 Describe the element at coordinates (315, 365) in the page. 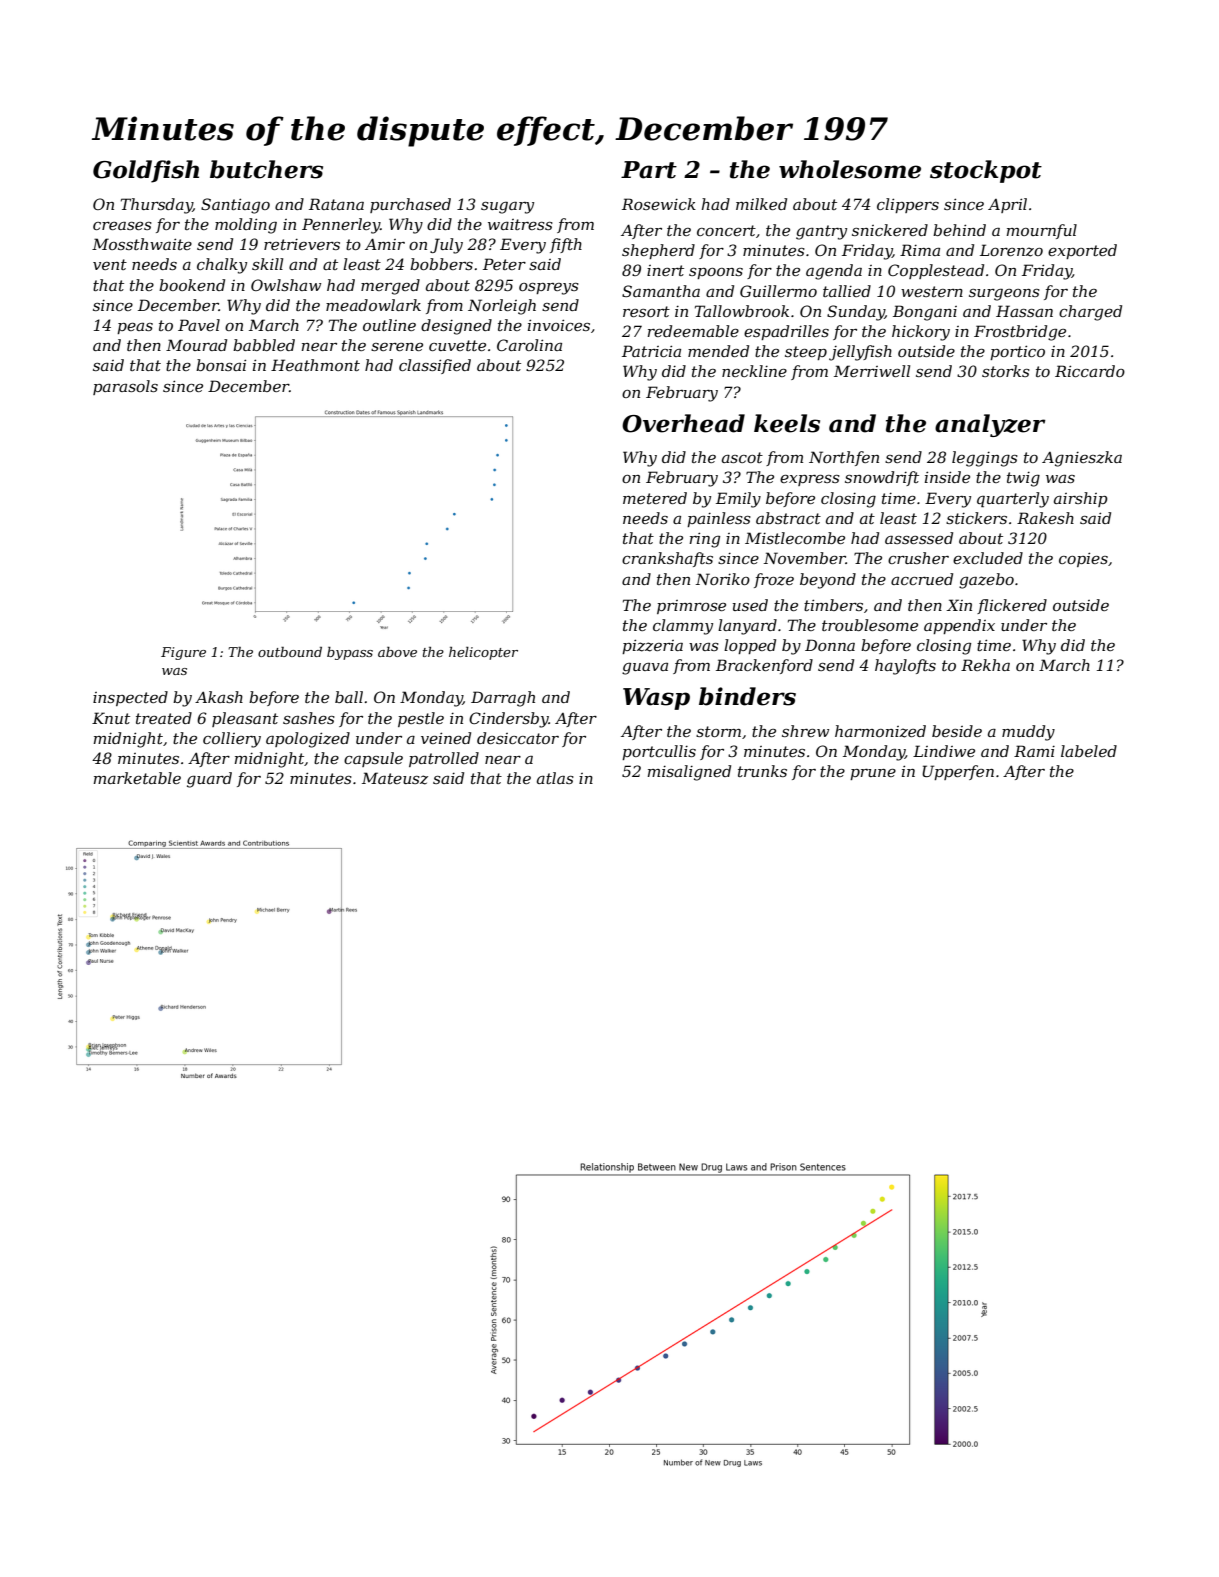

I see `Heathmont` at that location.
